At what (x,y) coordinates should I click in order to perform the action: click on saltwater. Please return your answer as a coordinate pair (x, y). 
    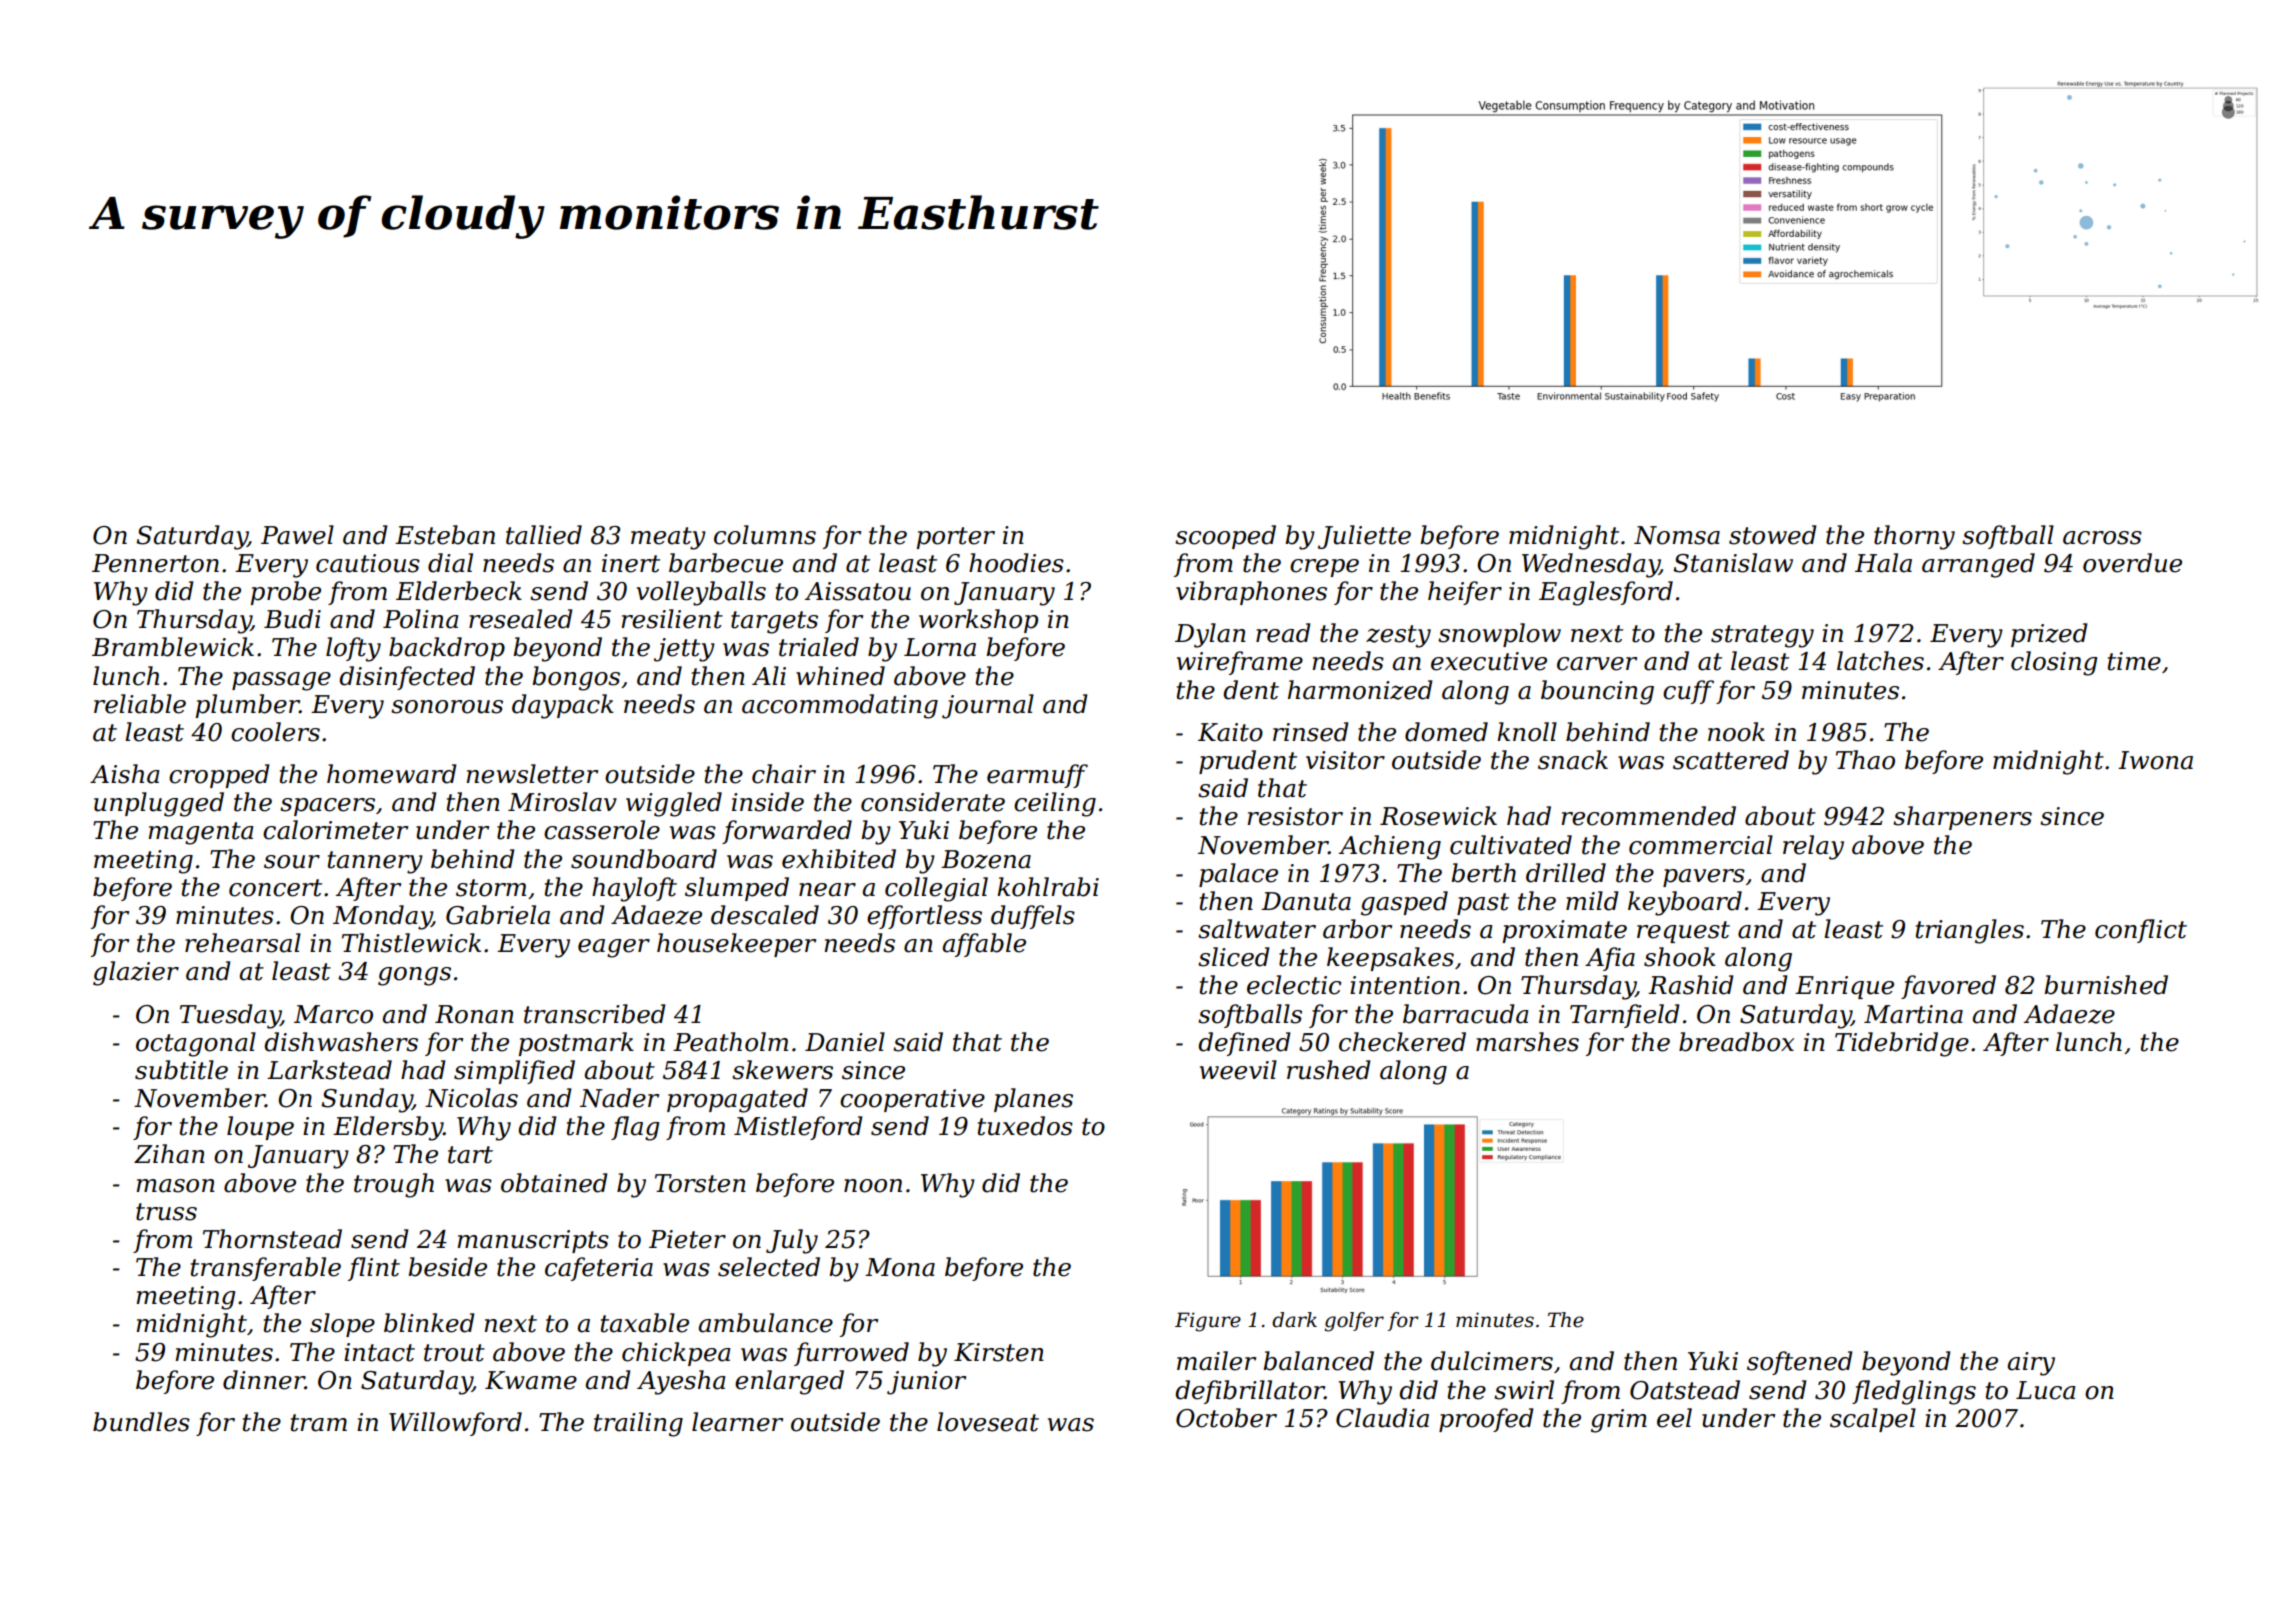
    Looking at the image, I should click on (1257, 929).
